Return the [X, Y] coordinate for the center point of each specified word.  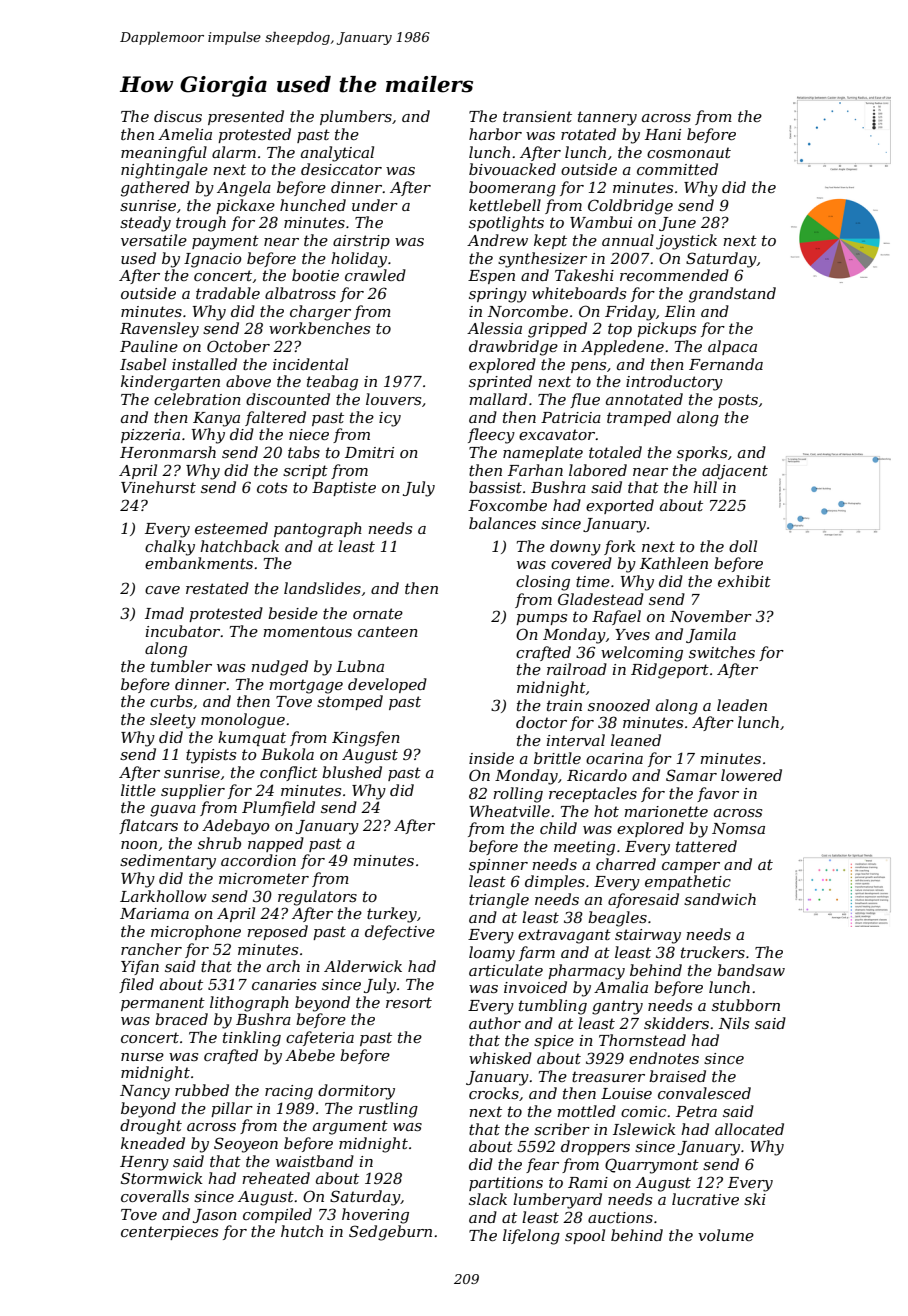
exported [620, 506]
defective [400, 932]
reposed [277, 932]
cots [272, 487]
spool [585, 1236]
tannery [607, 118]
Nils [734, 1023]
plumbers [356, 117]
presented [246, 117]
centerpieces [169, 1233]
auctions [620, 1217]
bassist [495, 487]
